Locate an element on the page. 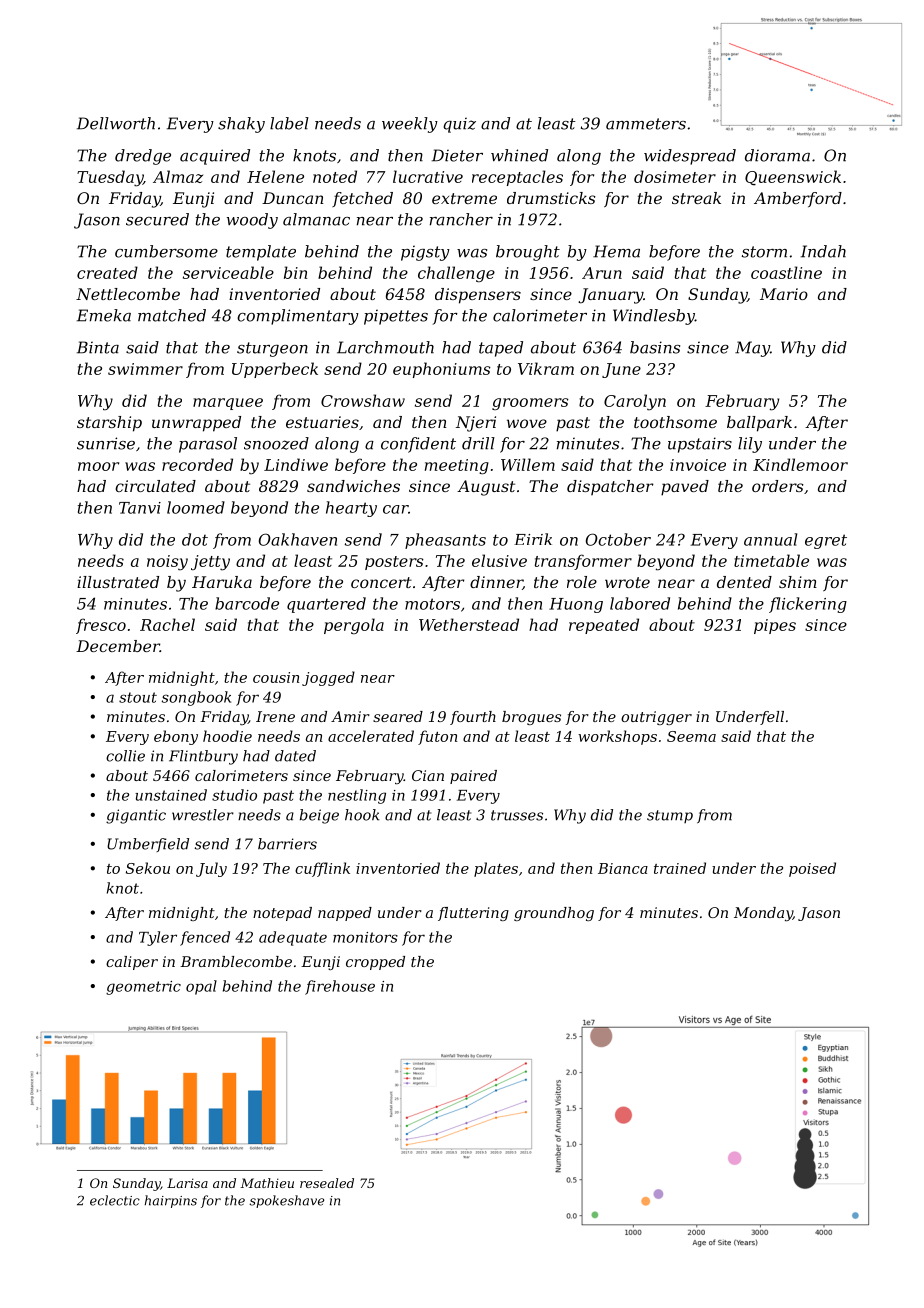 This document has width=924, height=1308. plates is located at coordinates (496, 869).
